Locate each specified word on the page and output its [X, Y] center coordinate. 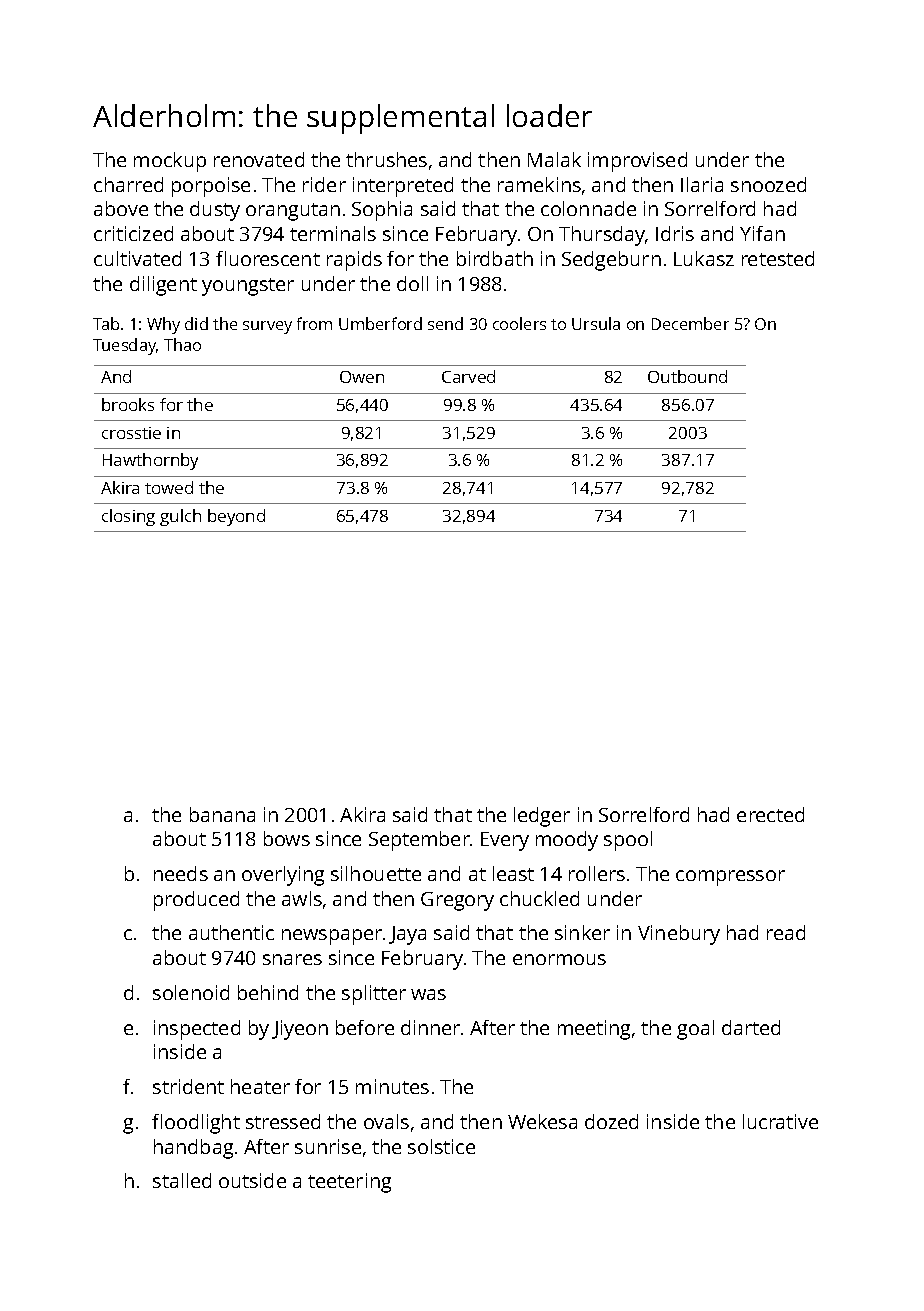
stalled [182, 1180]
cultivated [137, 258]
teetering [349, 1183]
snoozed [768, 184]
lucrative [780, 1121]
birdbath [495, 258]
